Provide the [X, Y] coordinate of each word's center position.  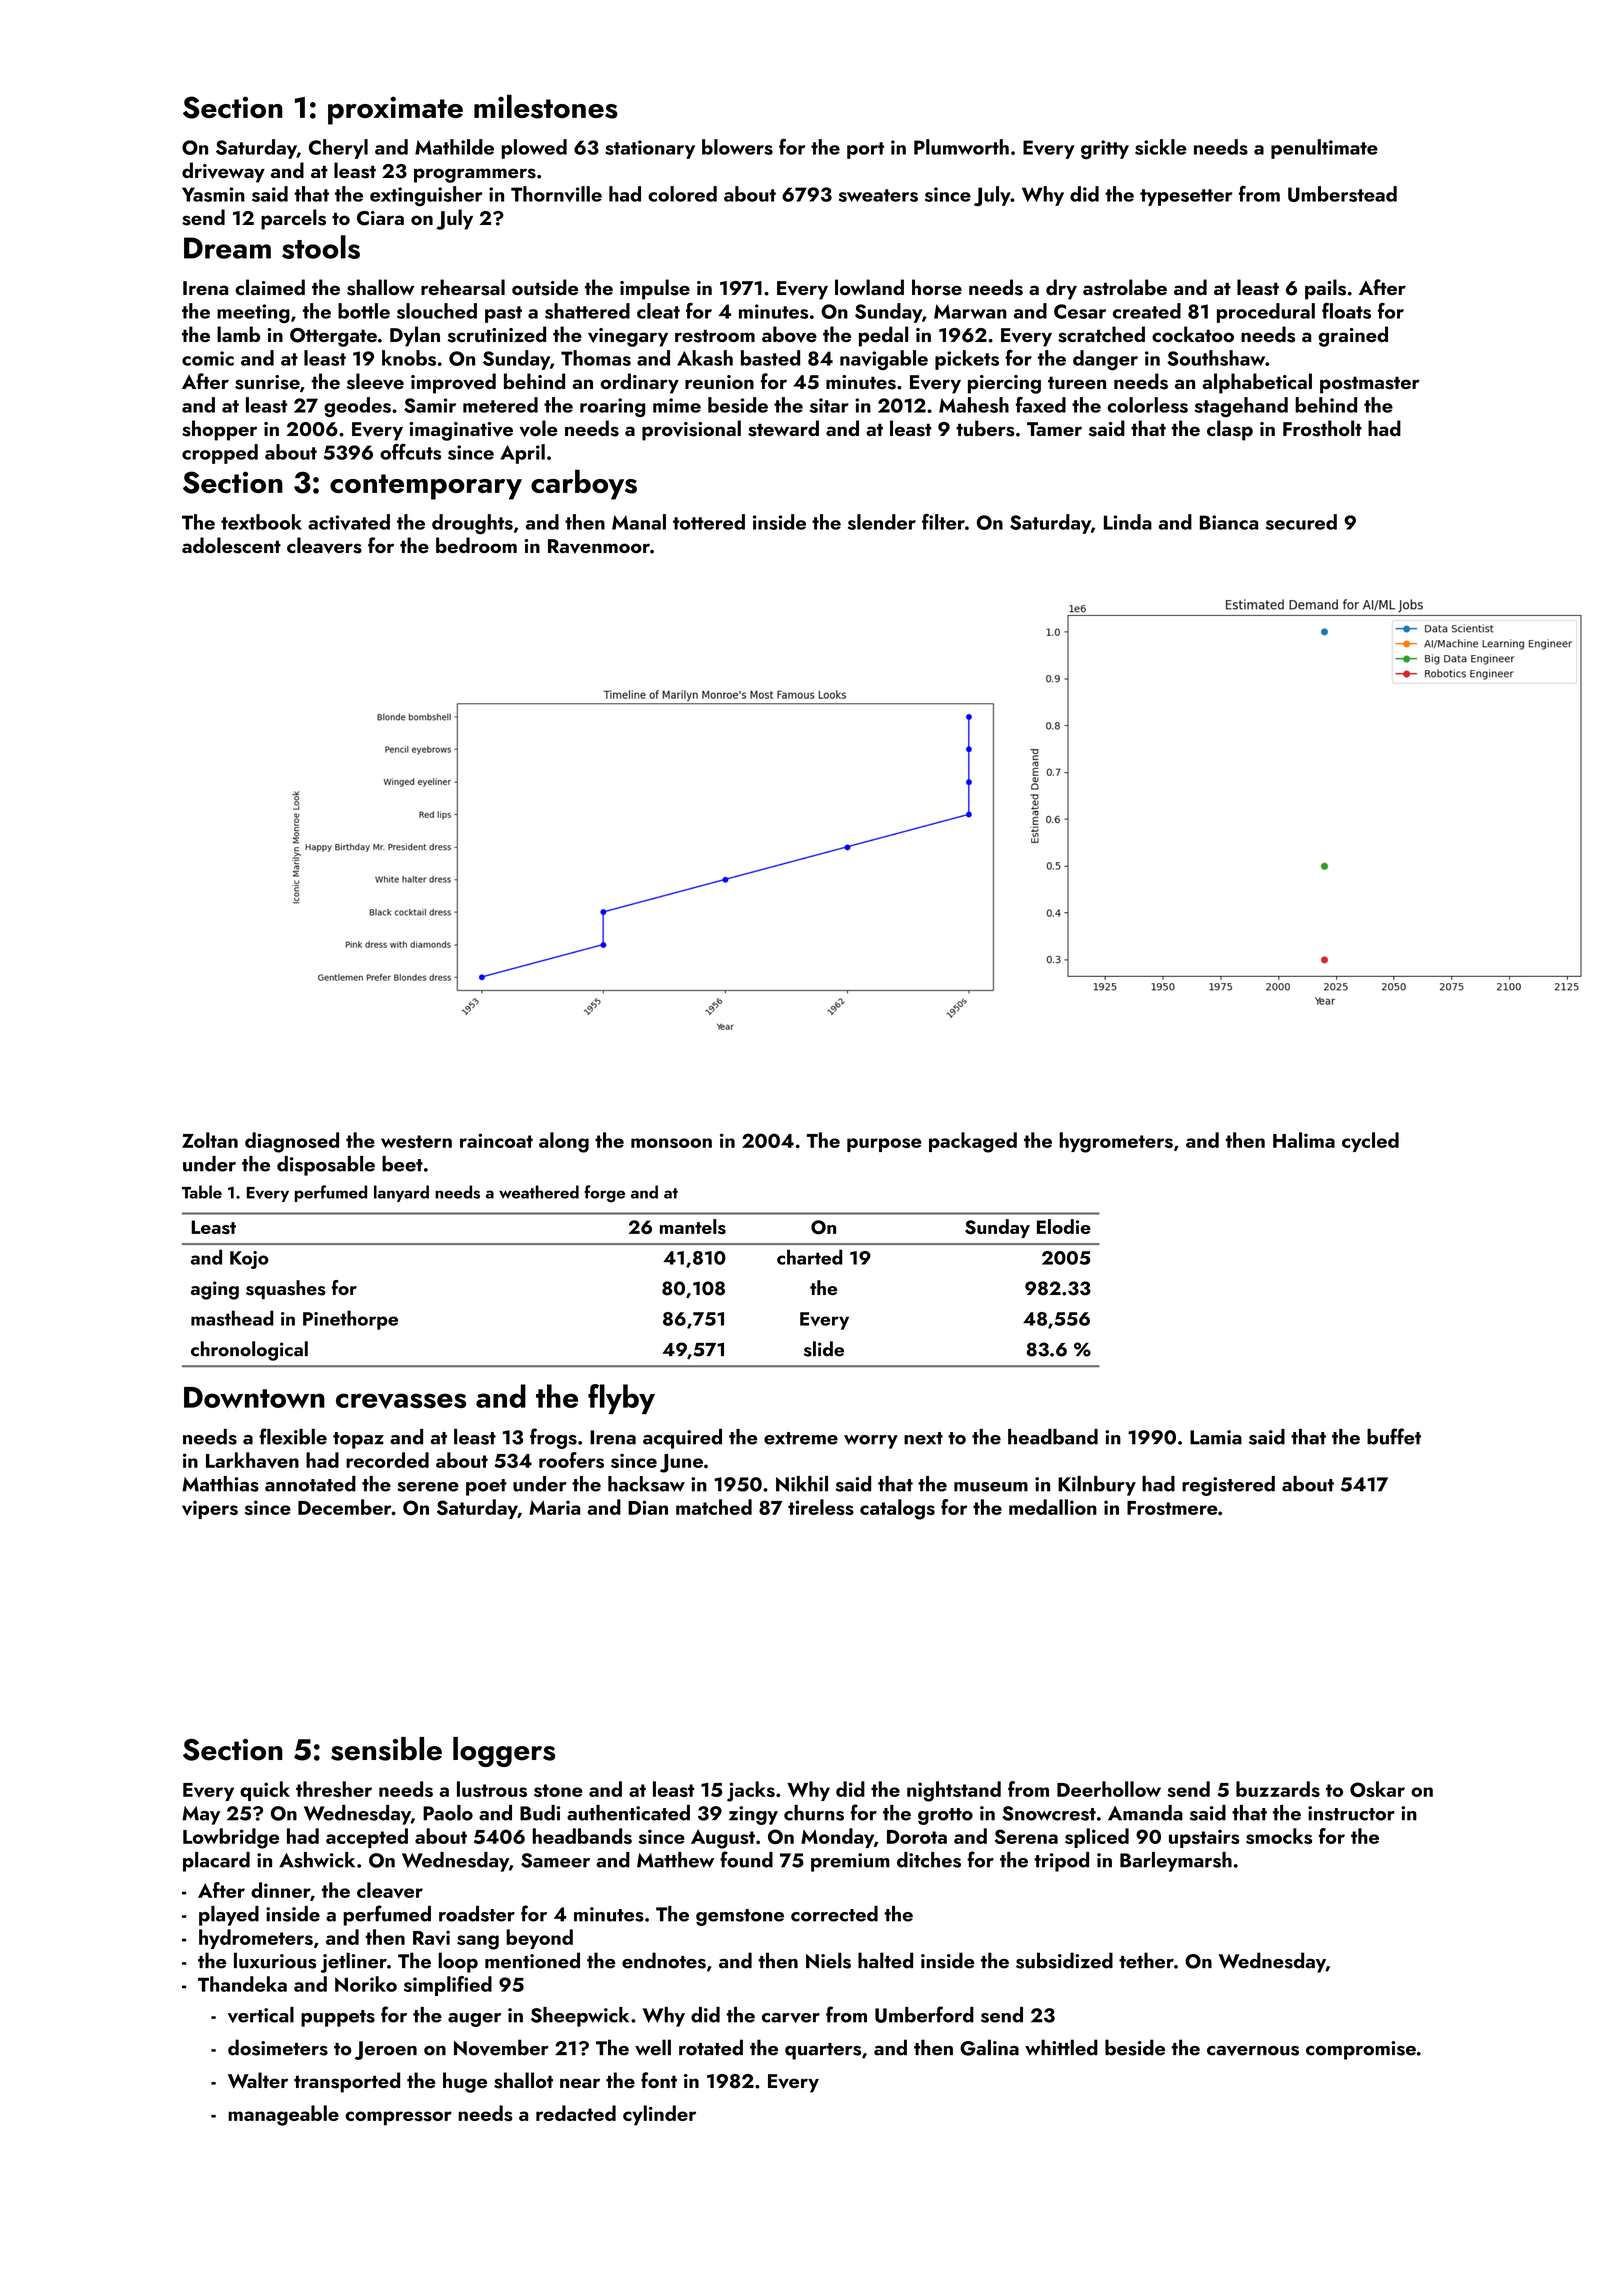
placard [216, 1862]
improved [453, 383]
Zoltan [210, 1140]
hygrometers [1116, 1142]
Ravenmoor [599, 546]
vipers [210, 1509]
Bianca [1229, 522]
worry [871, 1442]
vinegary [628, 337]
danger [1105, 360]
